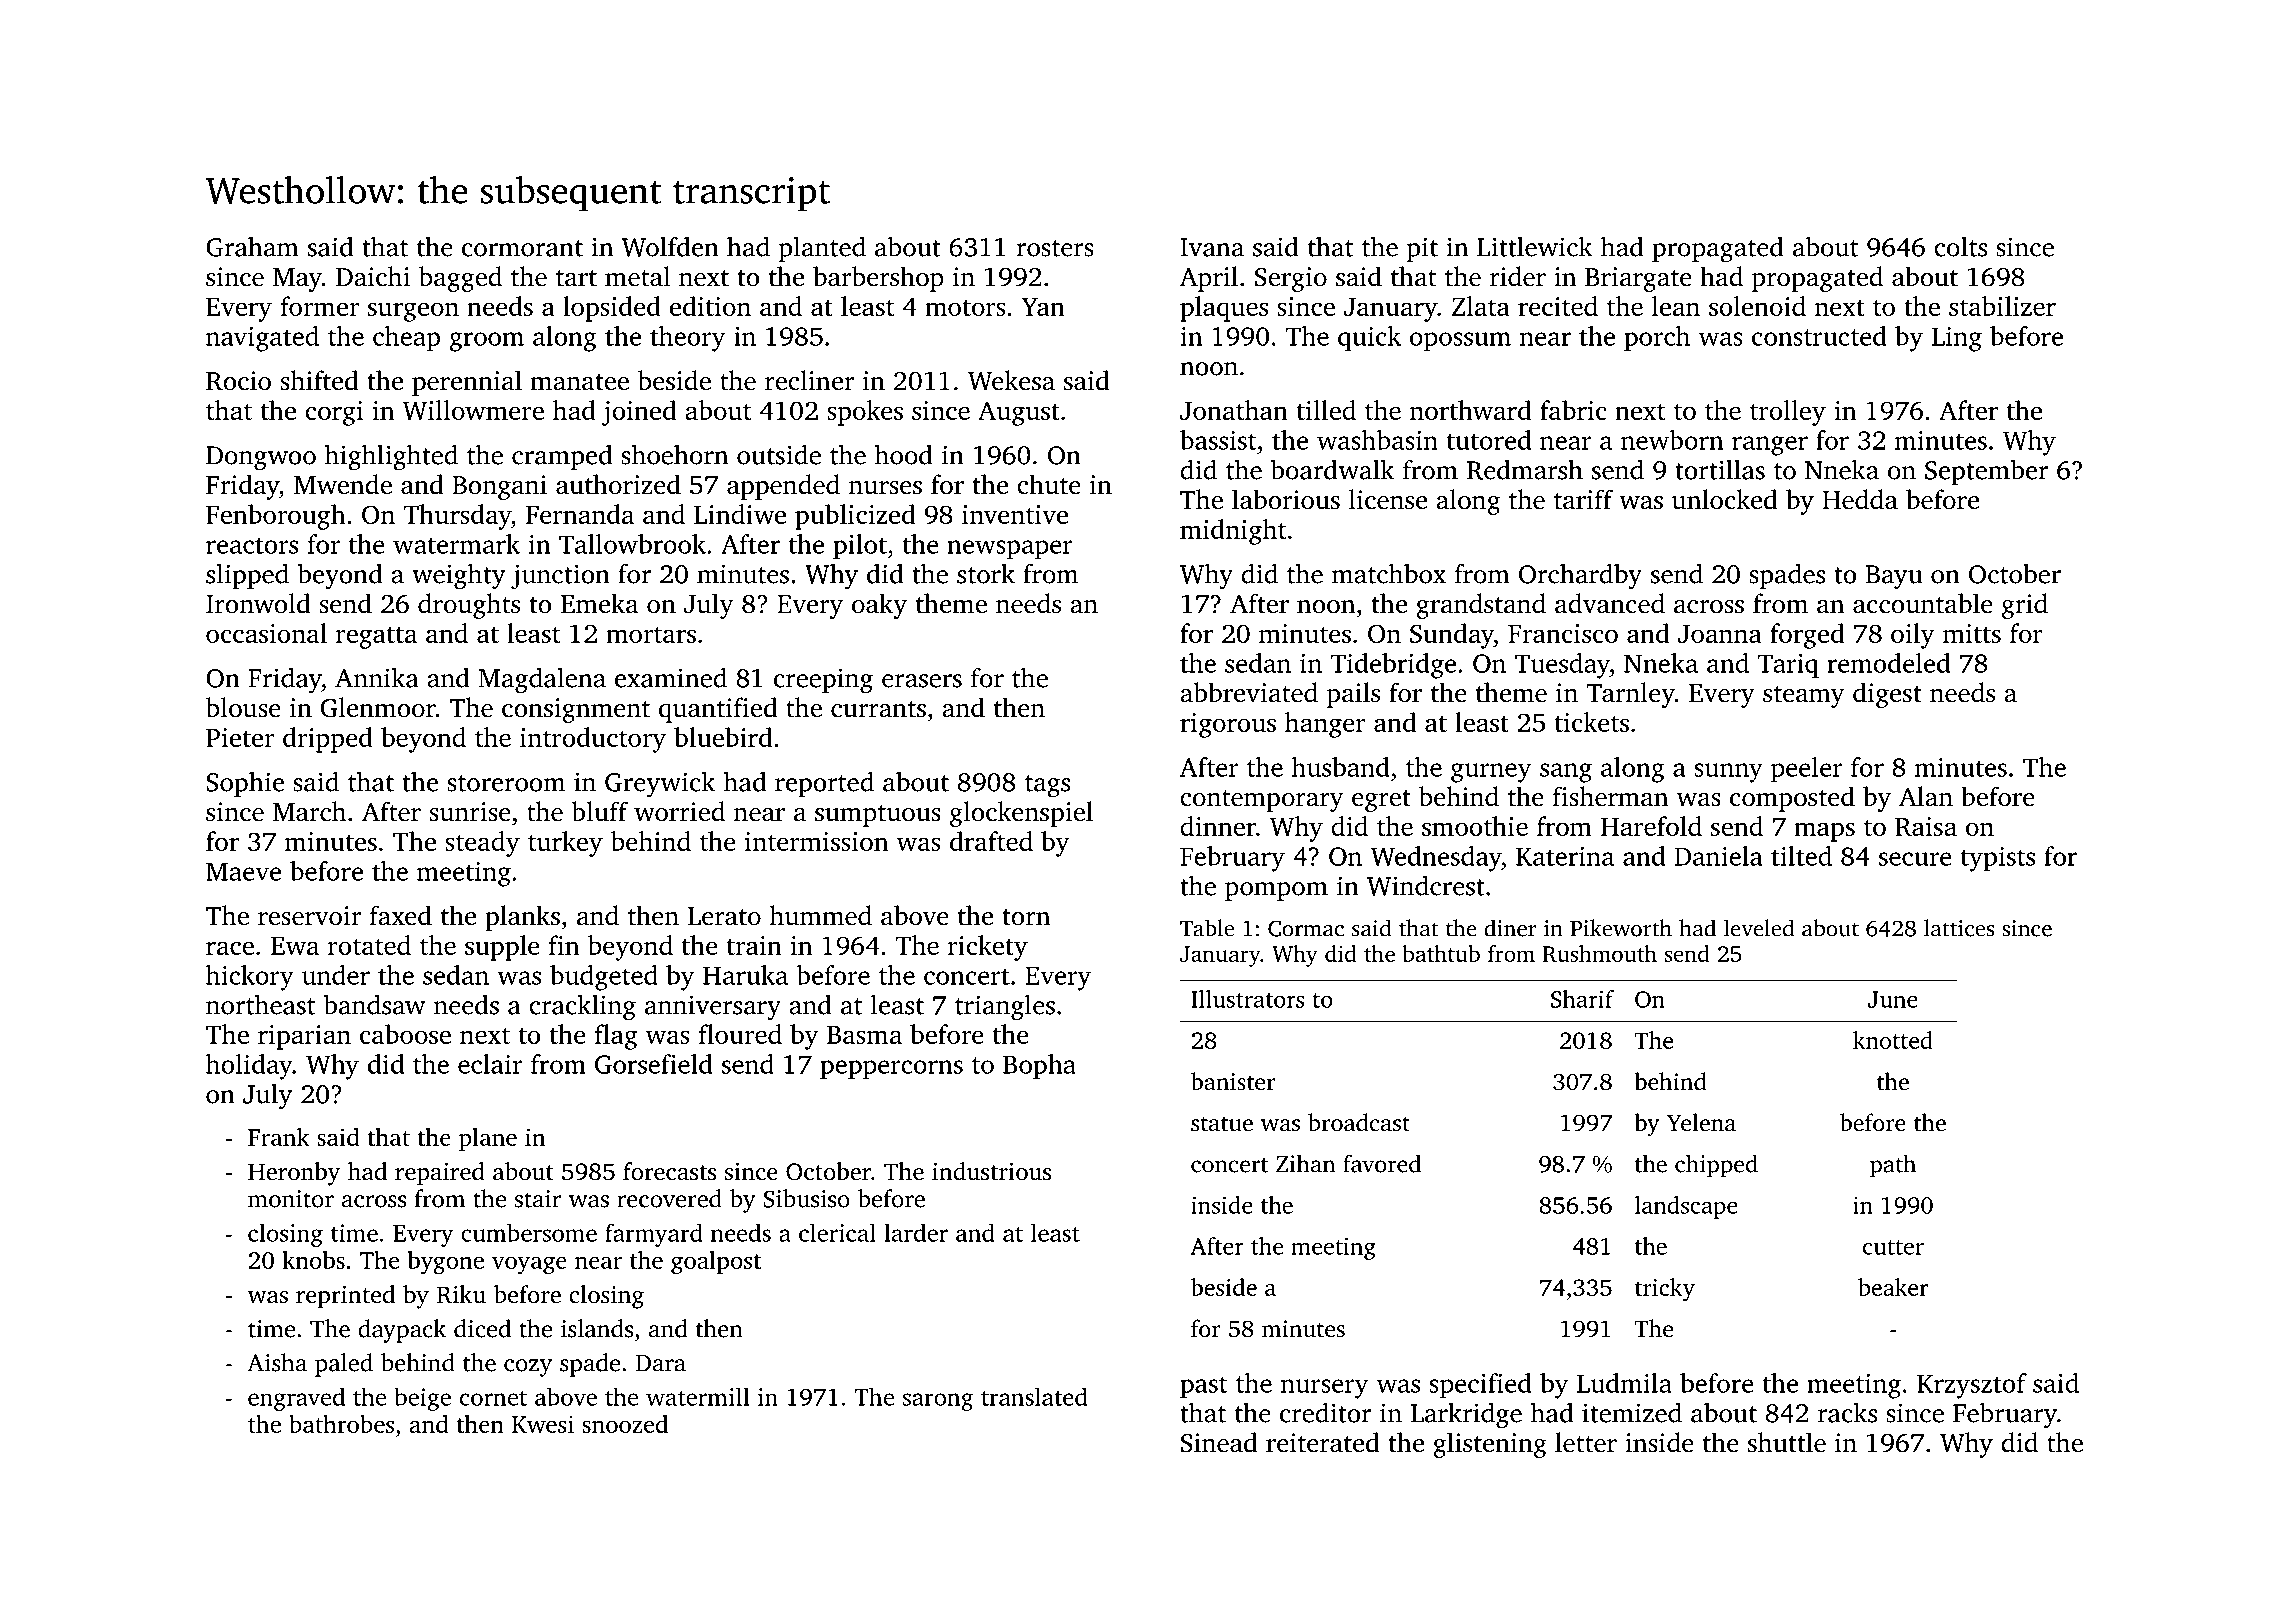 The width and height of the screenshot is (2292, 1620). What do you see at coordinates (1665, 1289) in the screenshot?
I see `tricky` at bounding box center [1665, 1289].
